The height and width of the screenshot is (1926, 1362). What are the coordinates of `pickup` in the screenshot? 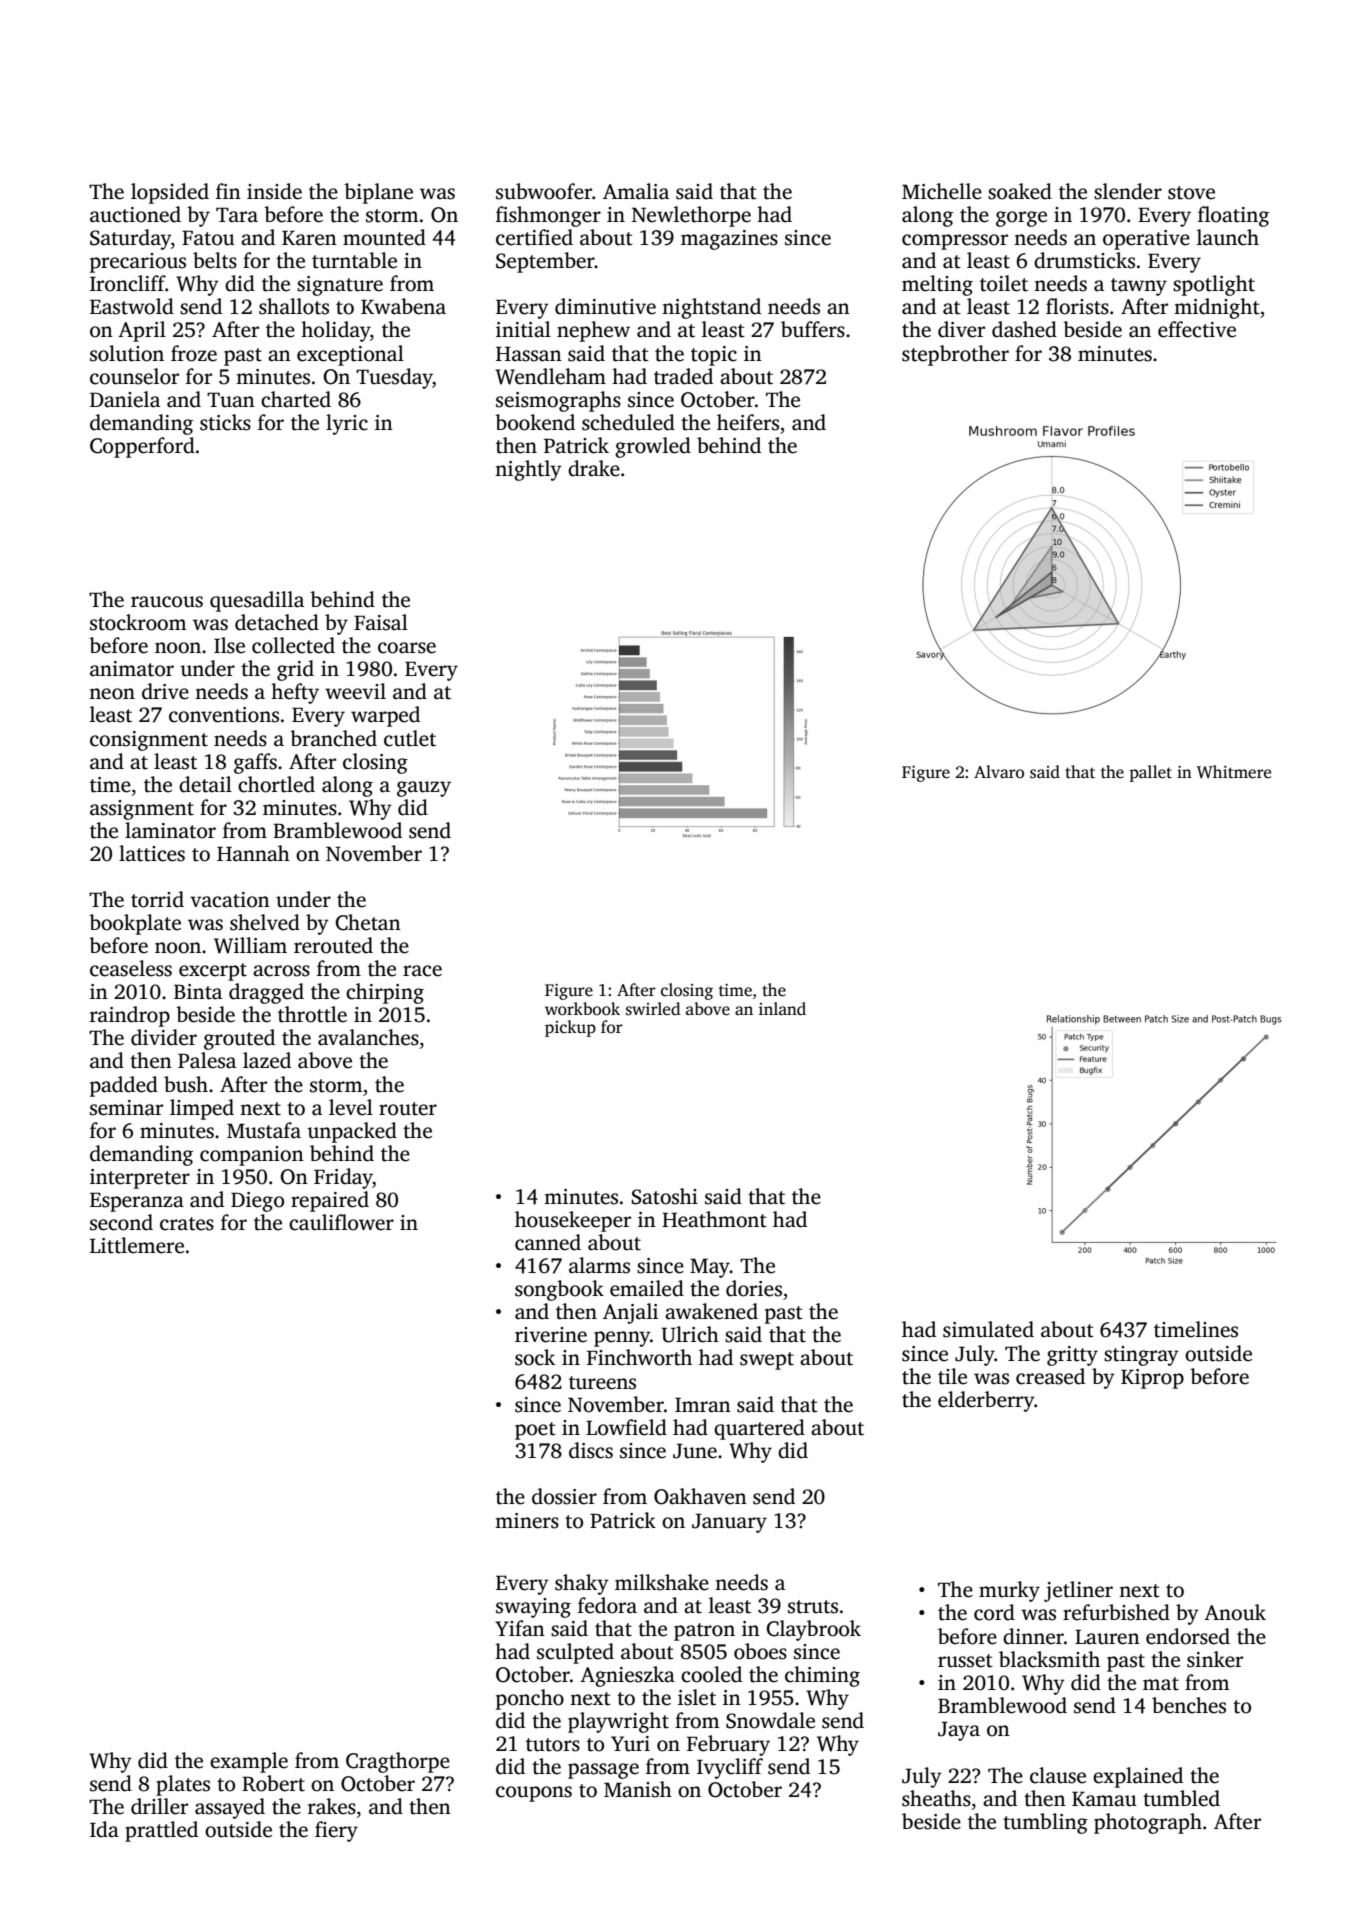 It's located at (570, 1028).
